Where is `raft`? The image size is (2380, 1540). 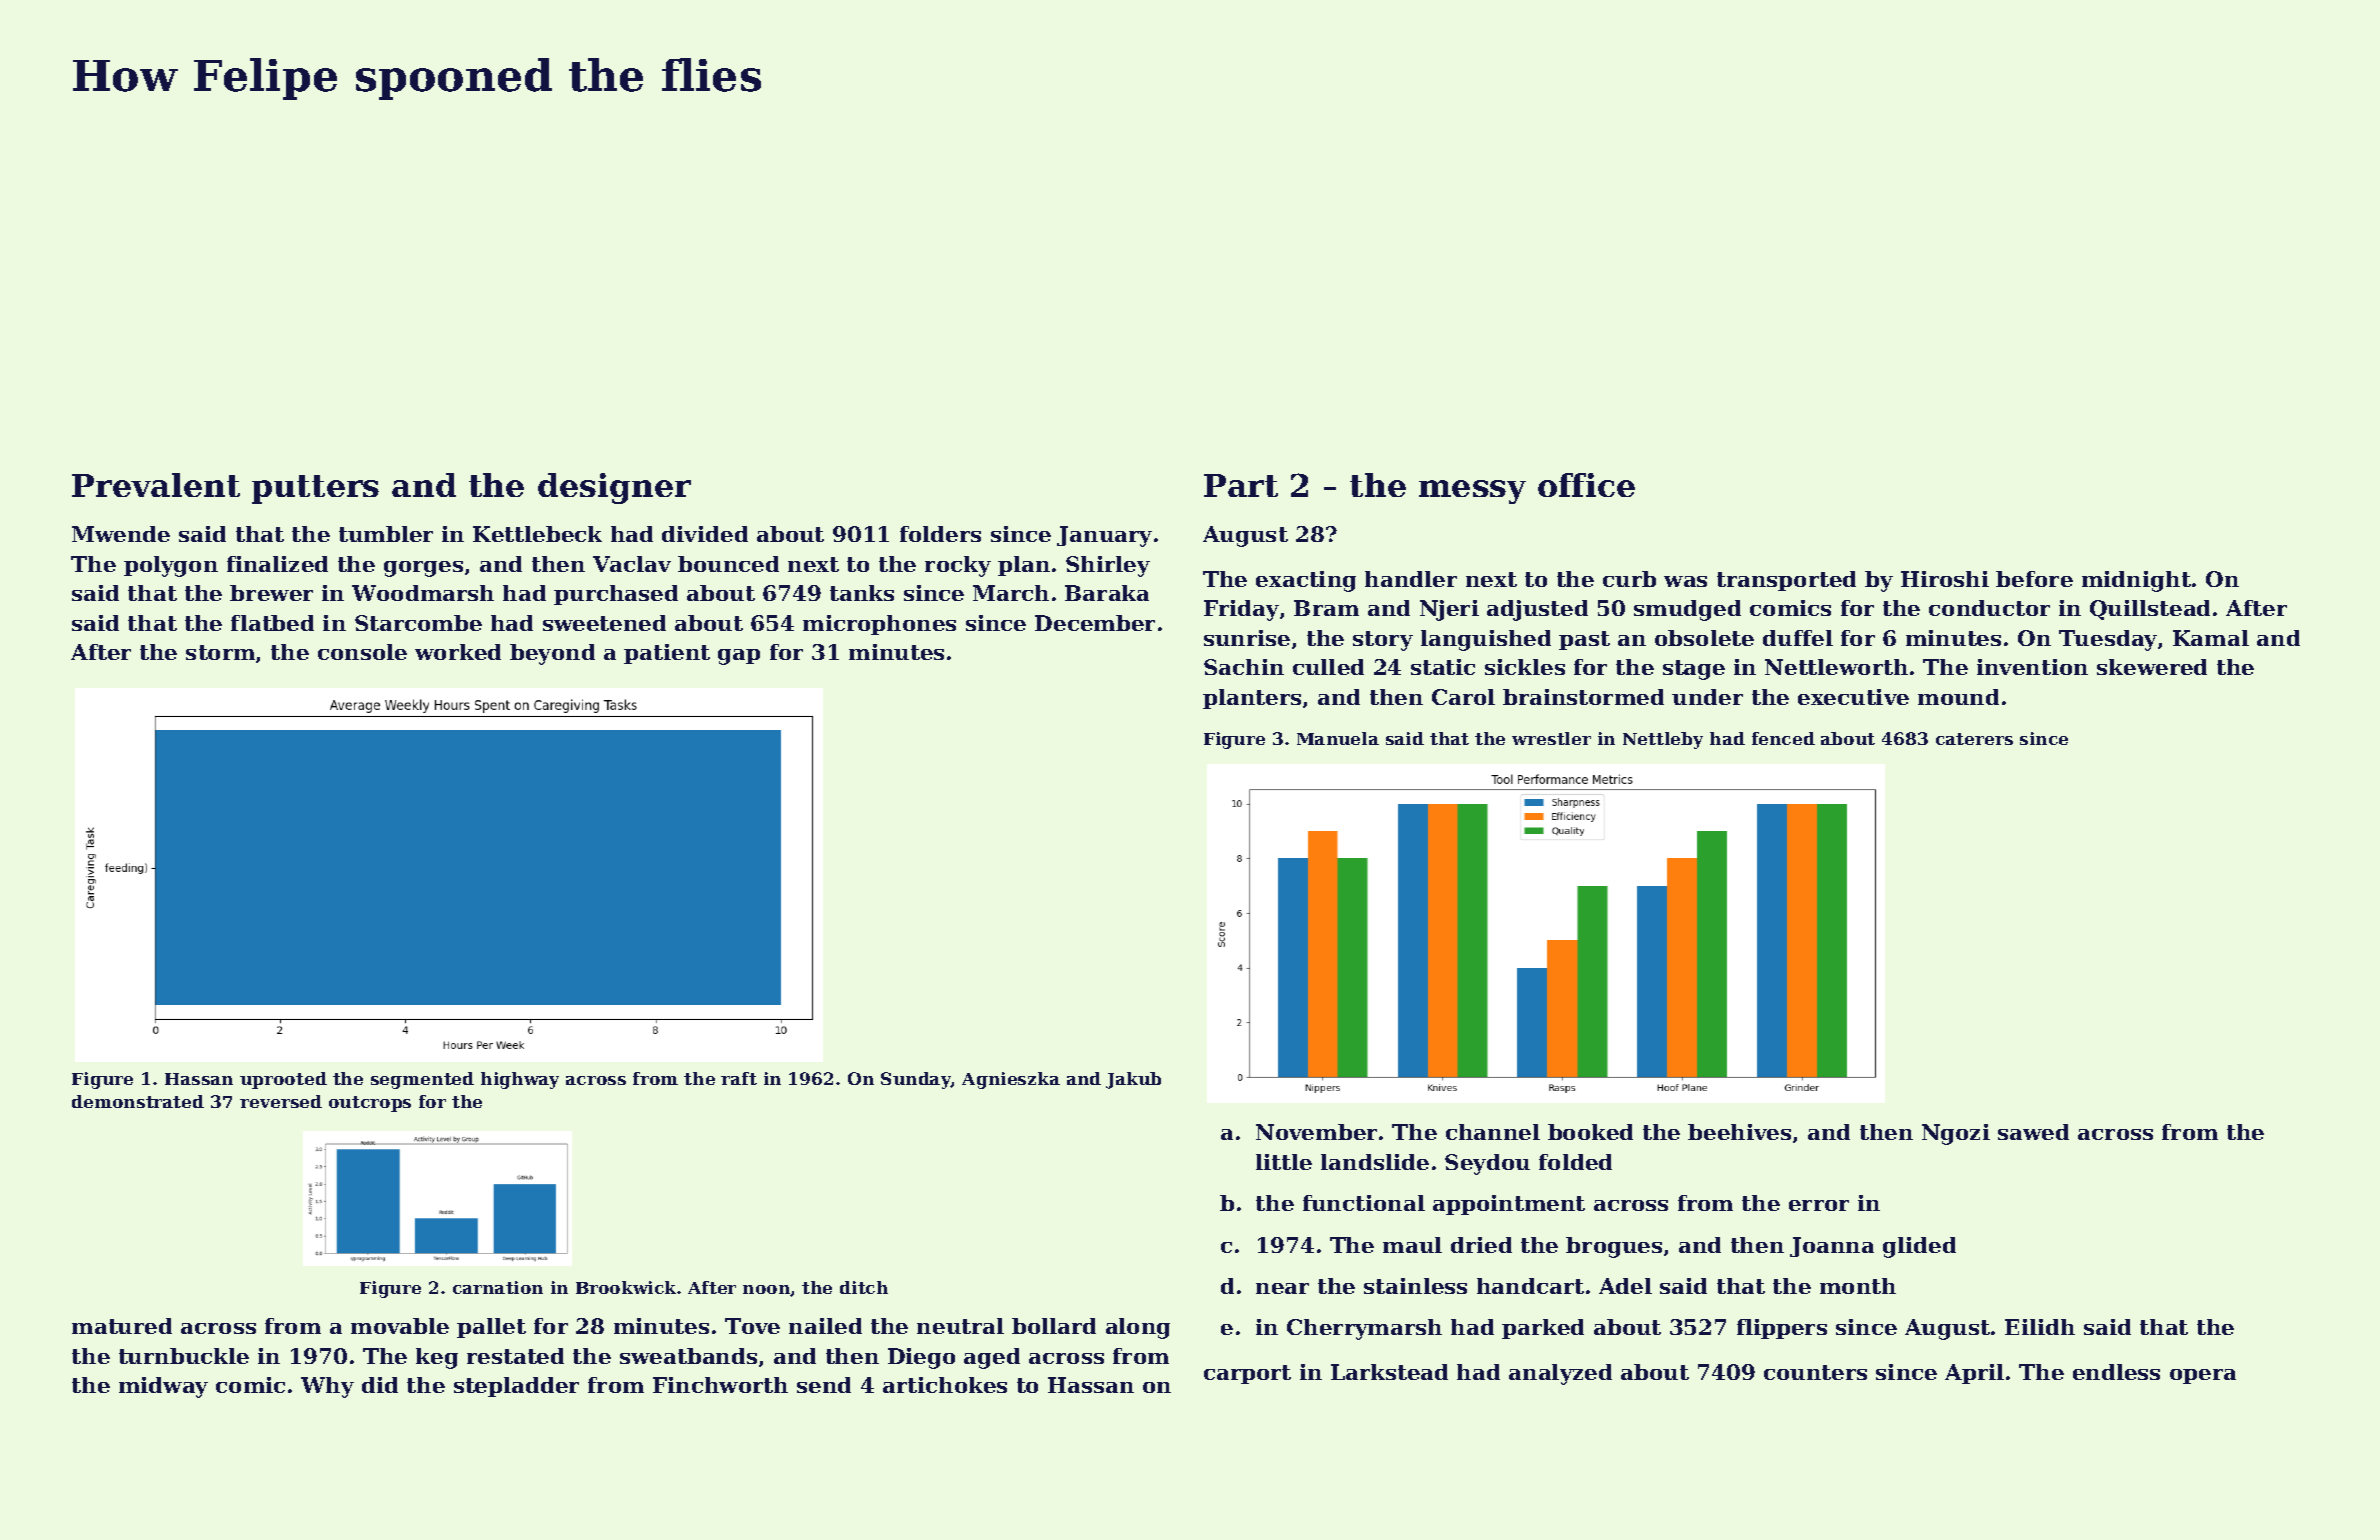 raft is located at coordinates (739, 1078).
